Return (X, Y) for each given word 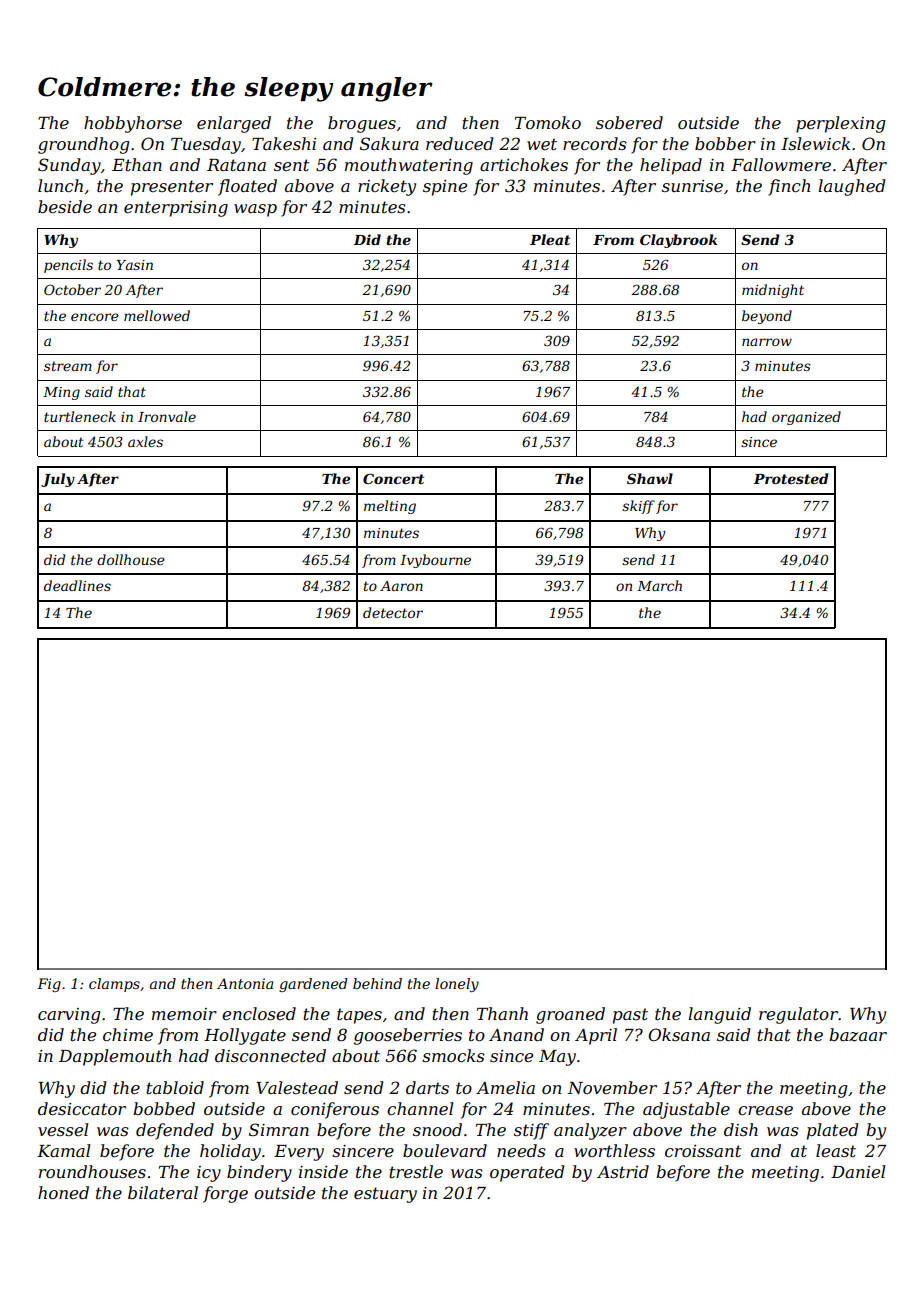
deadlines (77, 585)
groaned (570, 1015)
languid (719, 1015)
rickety (387, 187)
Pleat (550, 239)
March (659, 585)
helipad (671, 166)
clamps (114, 985)
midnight (773, 291)
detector (393, 612)
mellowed (157, 315)
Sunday (69, 166)
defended (175, 1131)
